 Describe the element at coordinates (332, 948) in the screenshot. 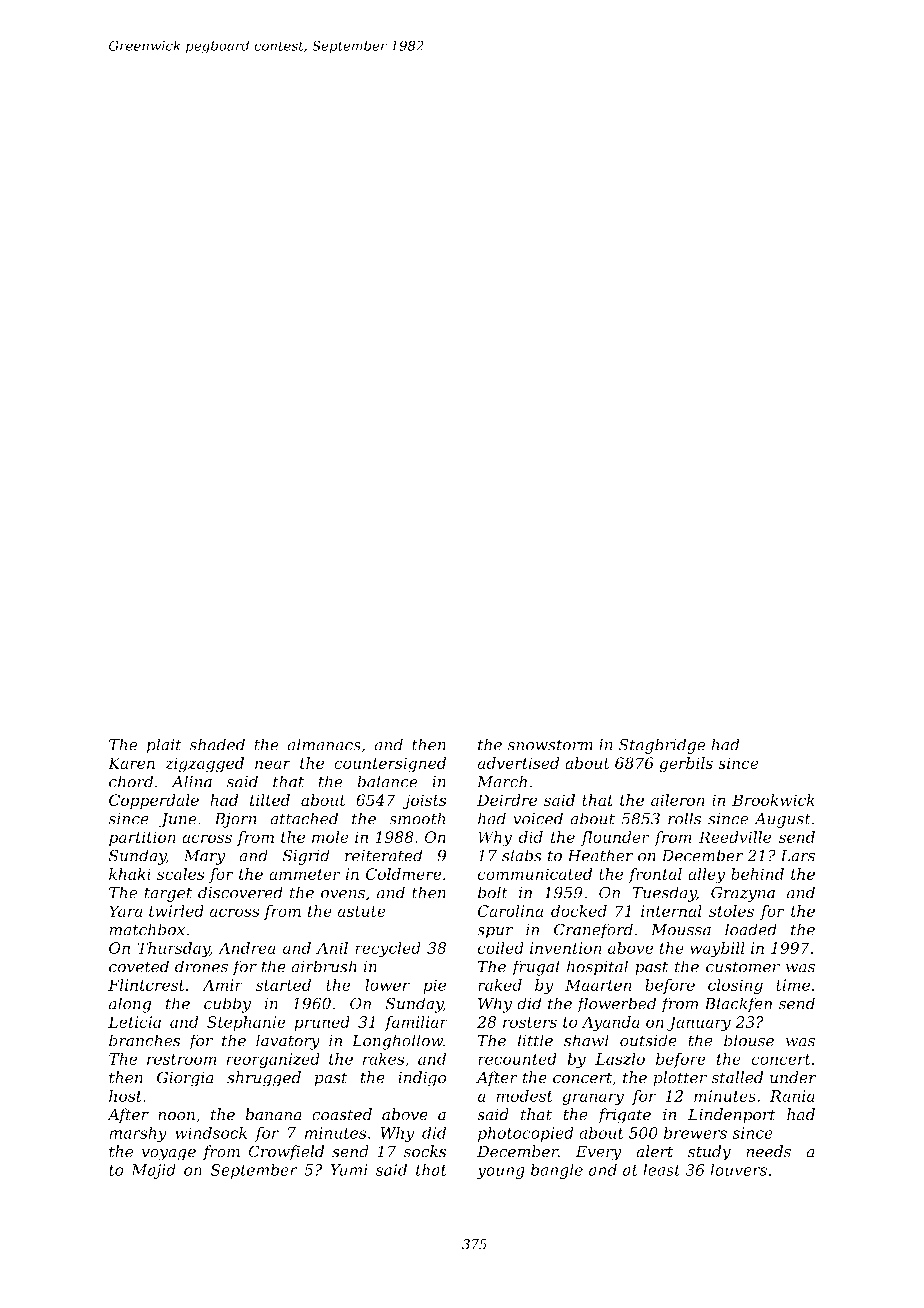

I see `Anil` at that location.
